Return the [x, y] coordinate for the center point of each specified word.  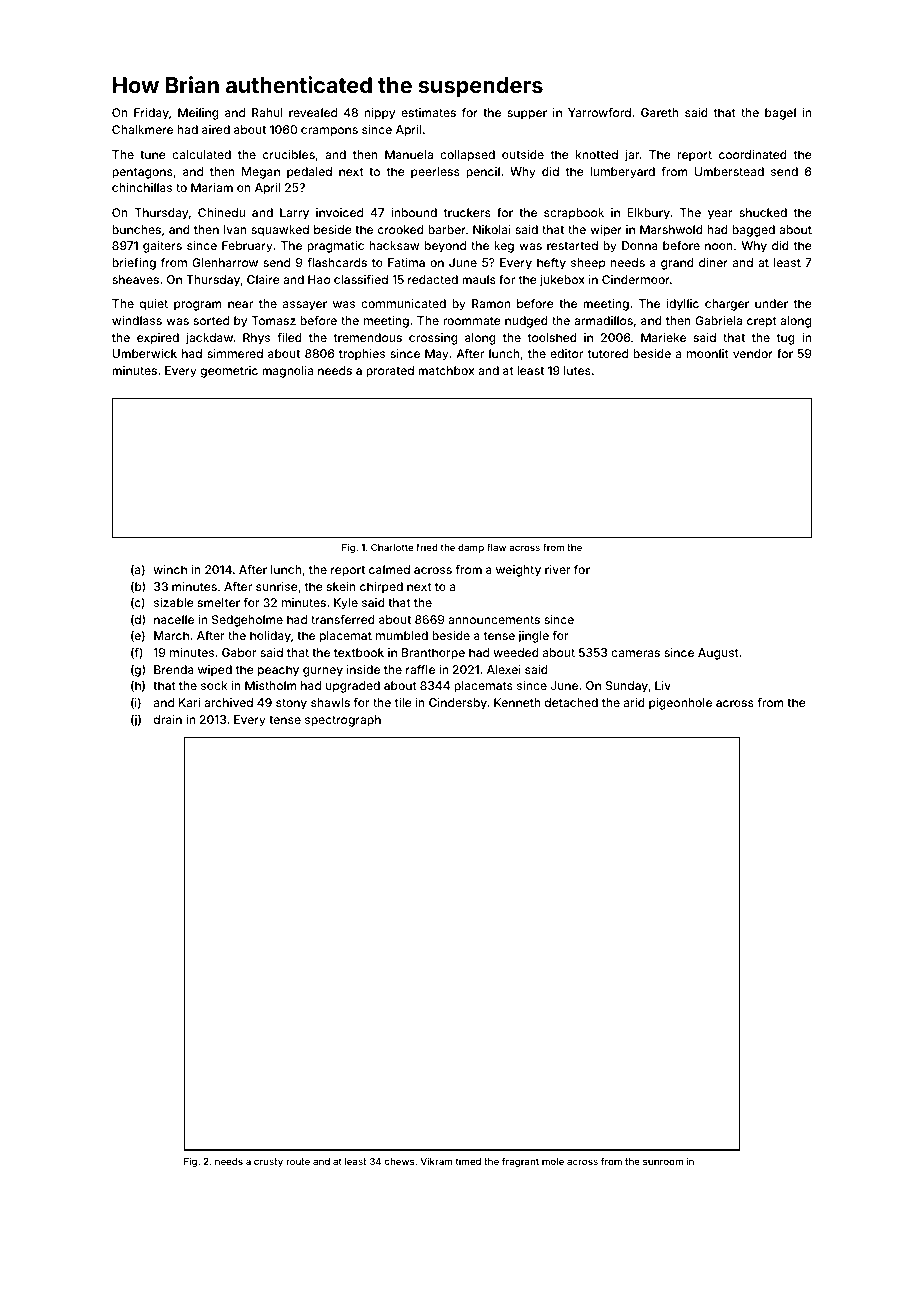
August [718, 654]
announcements [494, 620]
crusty [268, 1162]
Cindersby [458, 704]
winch [170, 569]
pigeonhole [680, 704]
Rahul [267, 112]
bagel [780, 114]
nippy [379, 114]
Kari [189, 702]
